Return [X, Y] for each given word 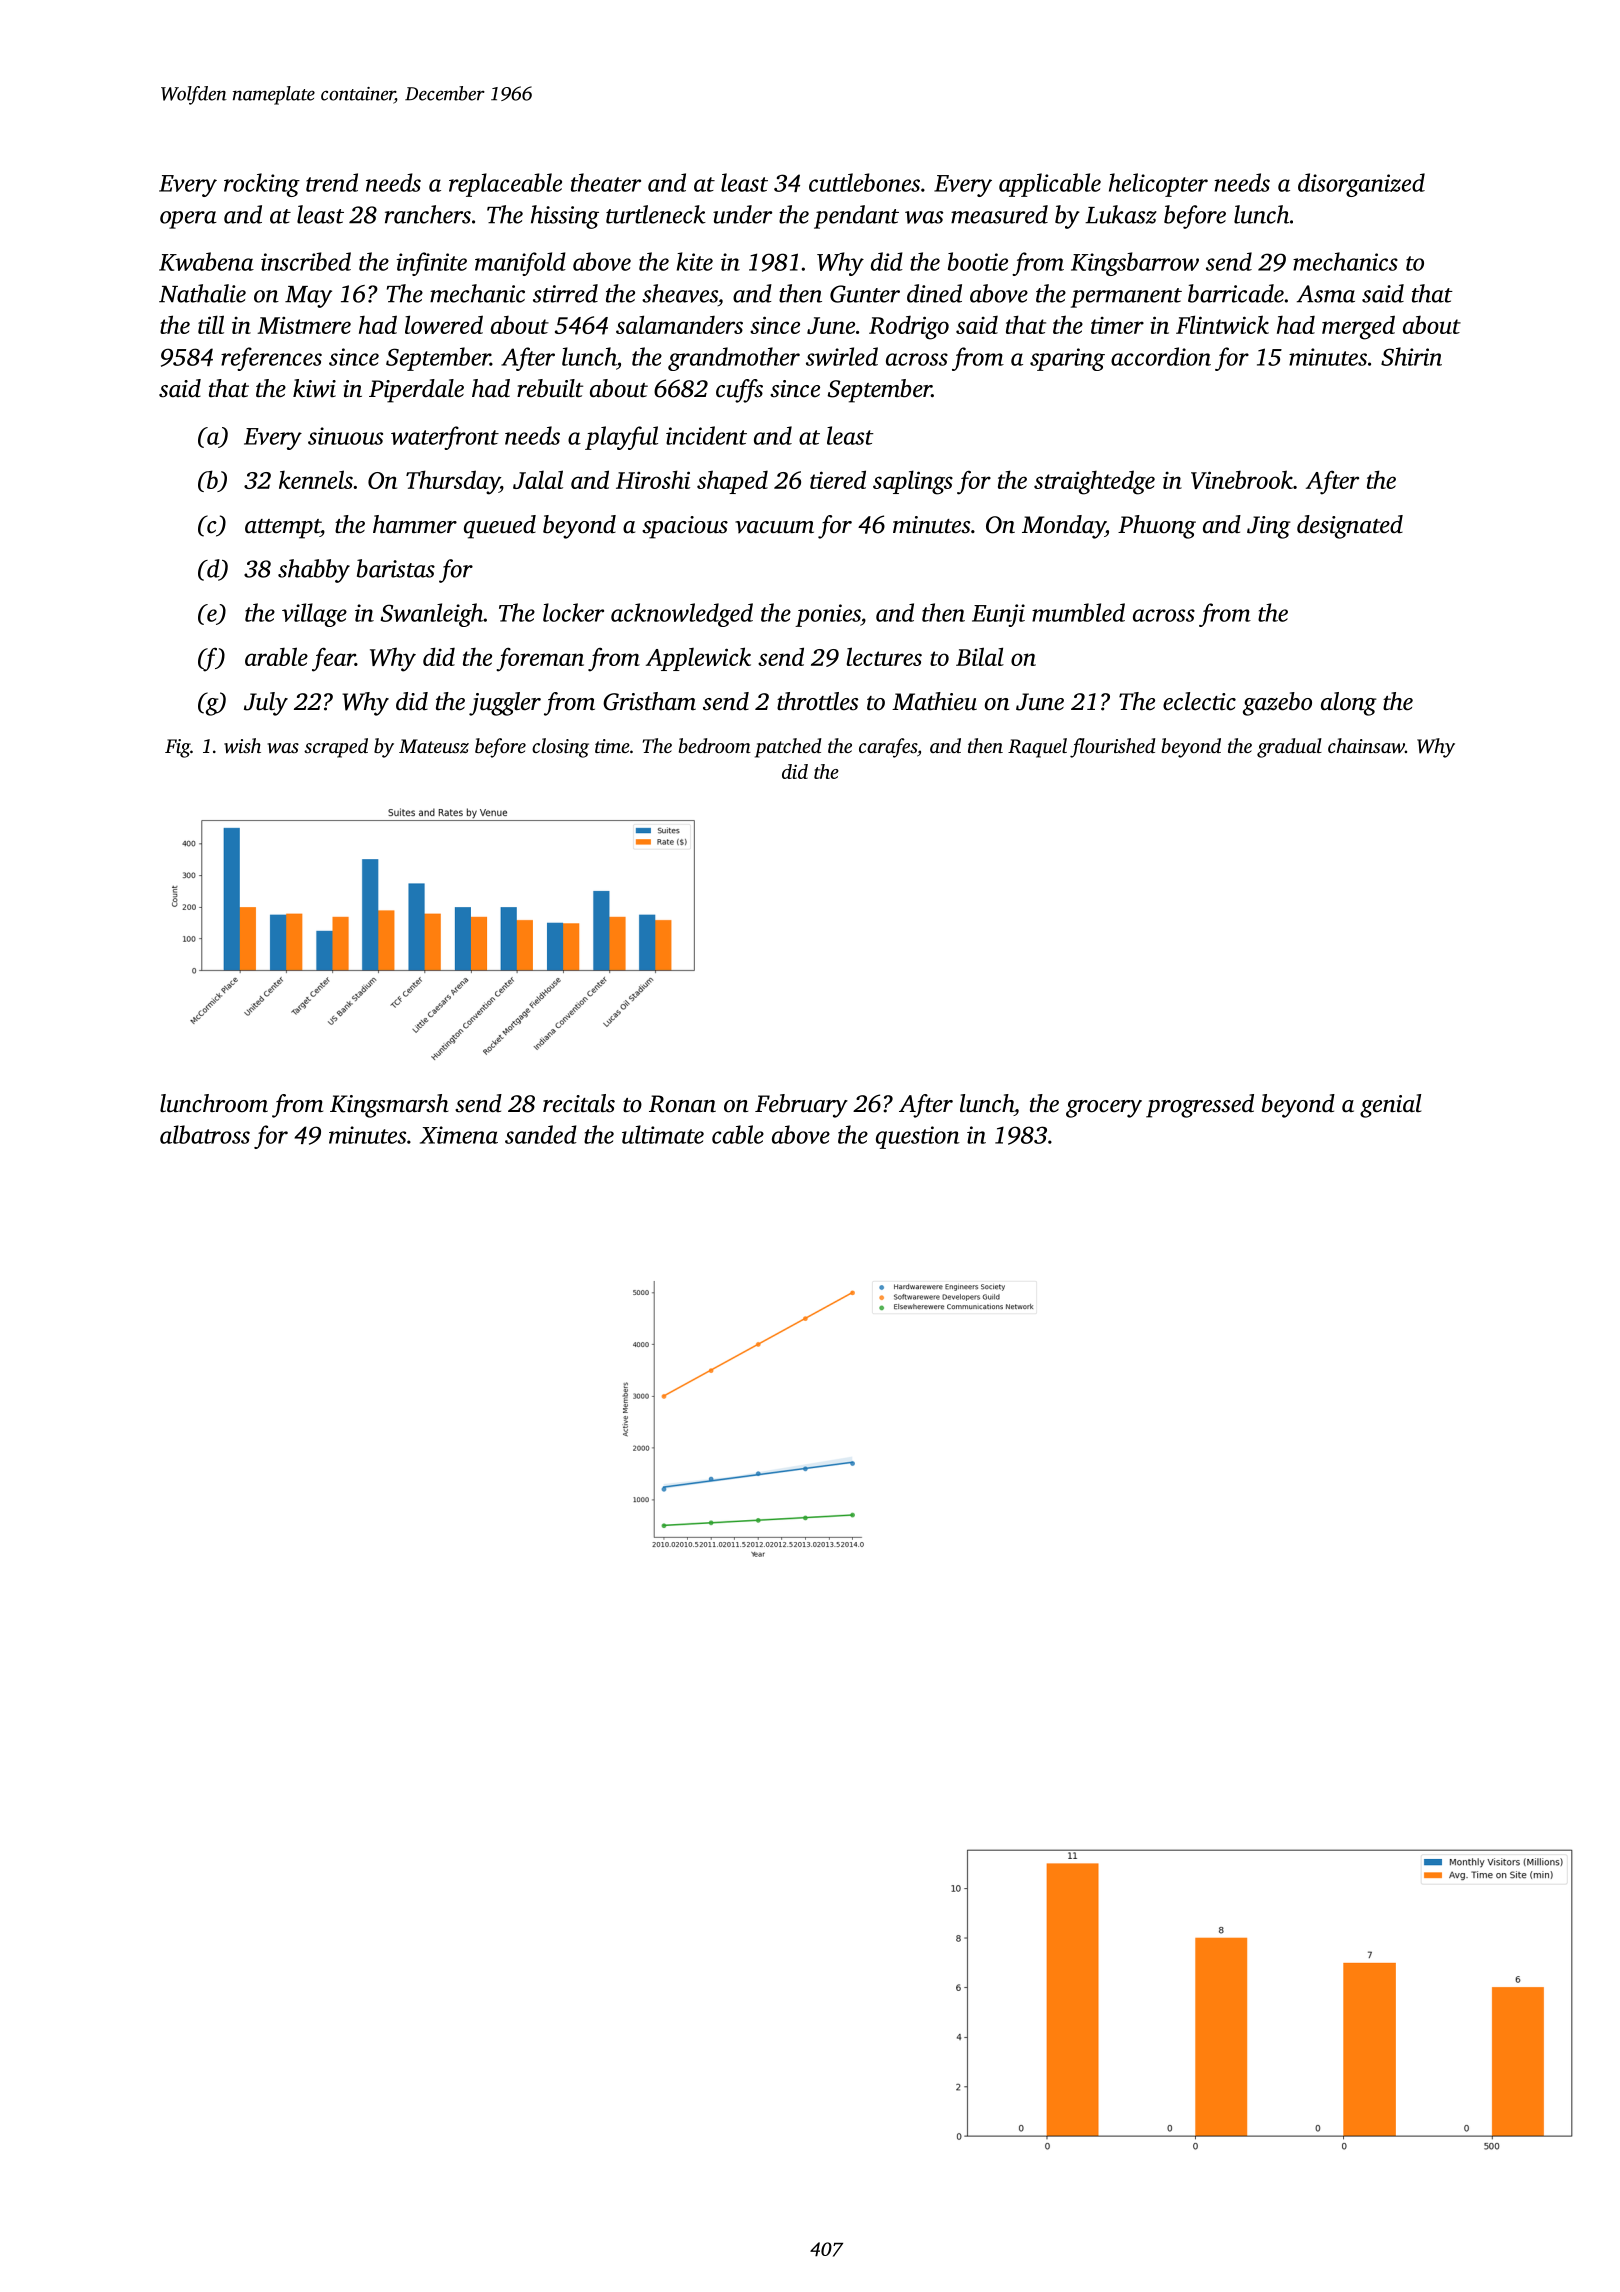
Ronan [682, 1104]
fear [333, 659]
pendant [856, 217]
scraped [336, 748]
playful [621, 438]
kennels [316, 479]
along [1349, 704]
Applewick [698, 659]
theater [606, 182]
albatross [205, 1134]
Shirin [1411, 356]
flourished [1112, 748]
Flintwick [1222, 324]
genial [1390, 1106]
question [918, 1137]
